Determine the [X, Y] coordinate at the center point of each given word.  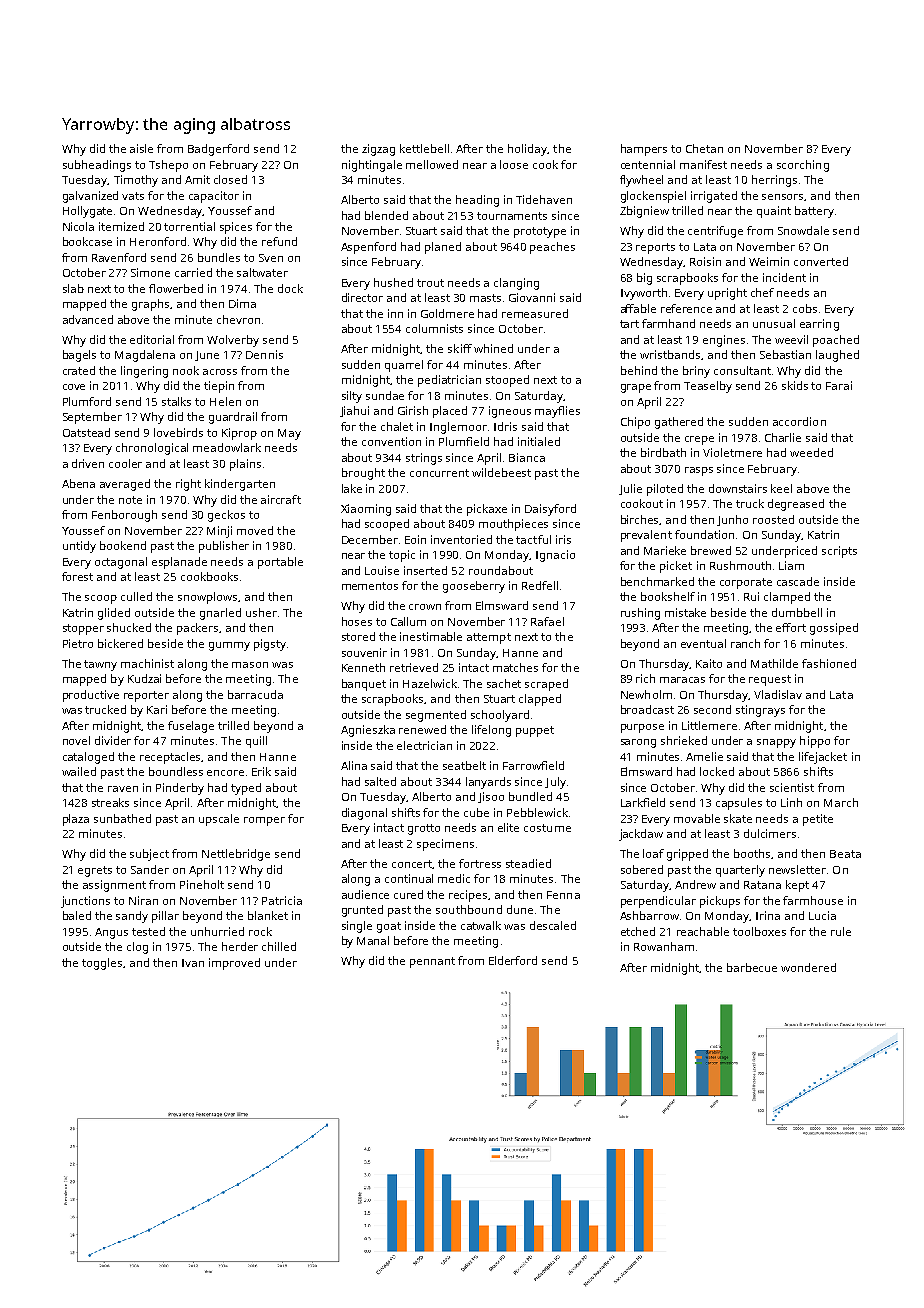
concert [412, 864]
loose [514, 164]
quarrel [404, 366]
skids [795, 385]
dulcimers [770, 833]
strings [424, 459]
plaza [76, 820]
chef [762, 292]
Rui [751, 596]
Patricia [282, 900]
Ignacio [555, 556]
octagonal [121, 563]
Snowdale [803, 230]
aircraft [281, 499]
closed [230, 179]
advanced [88, 319]
